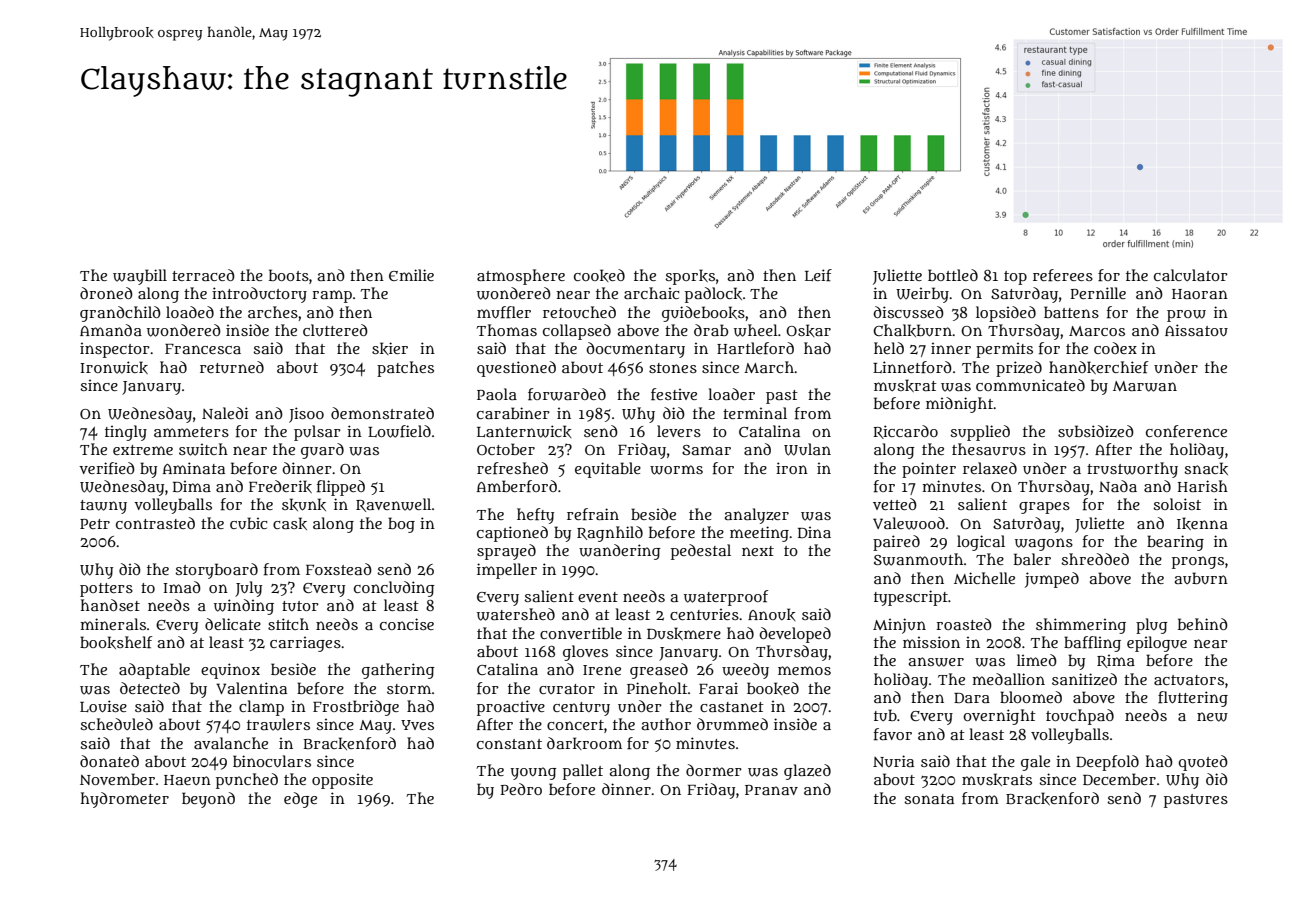 Image resolution: width=1308 pixels, height=924 pixels. I want to click on handset, so click(110, 605).
